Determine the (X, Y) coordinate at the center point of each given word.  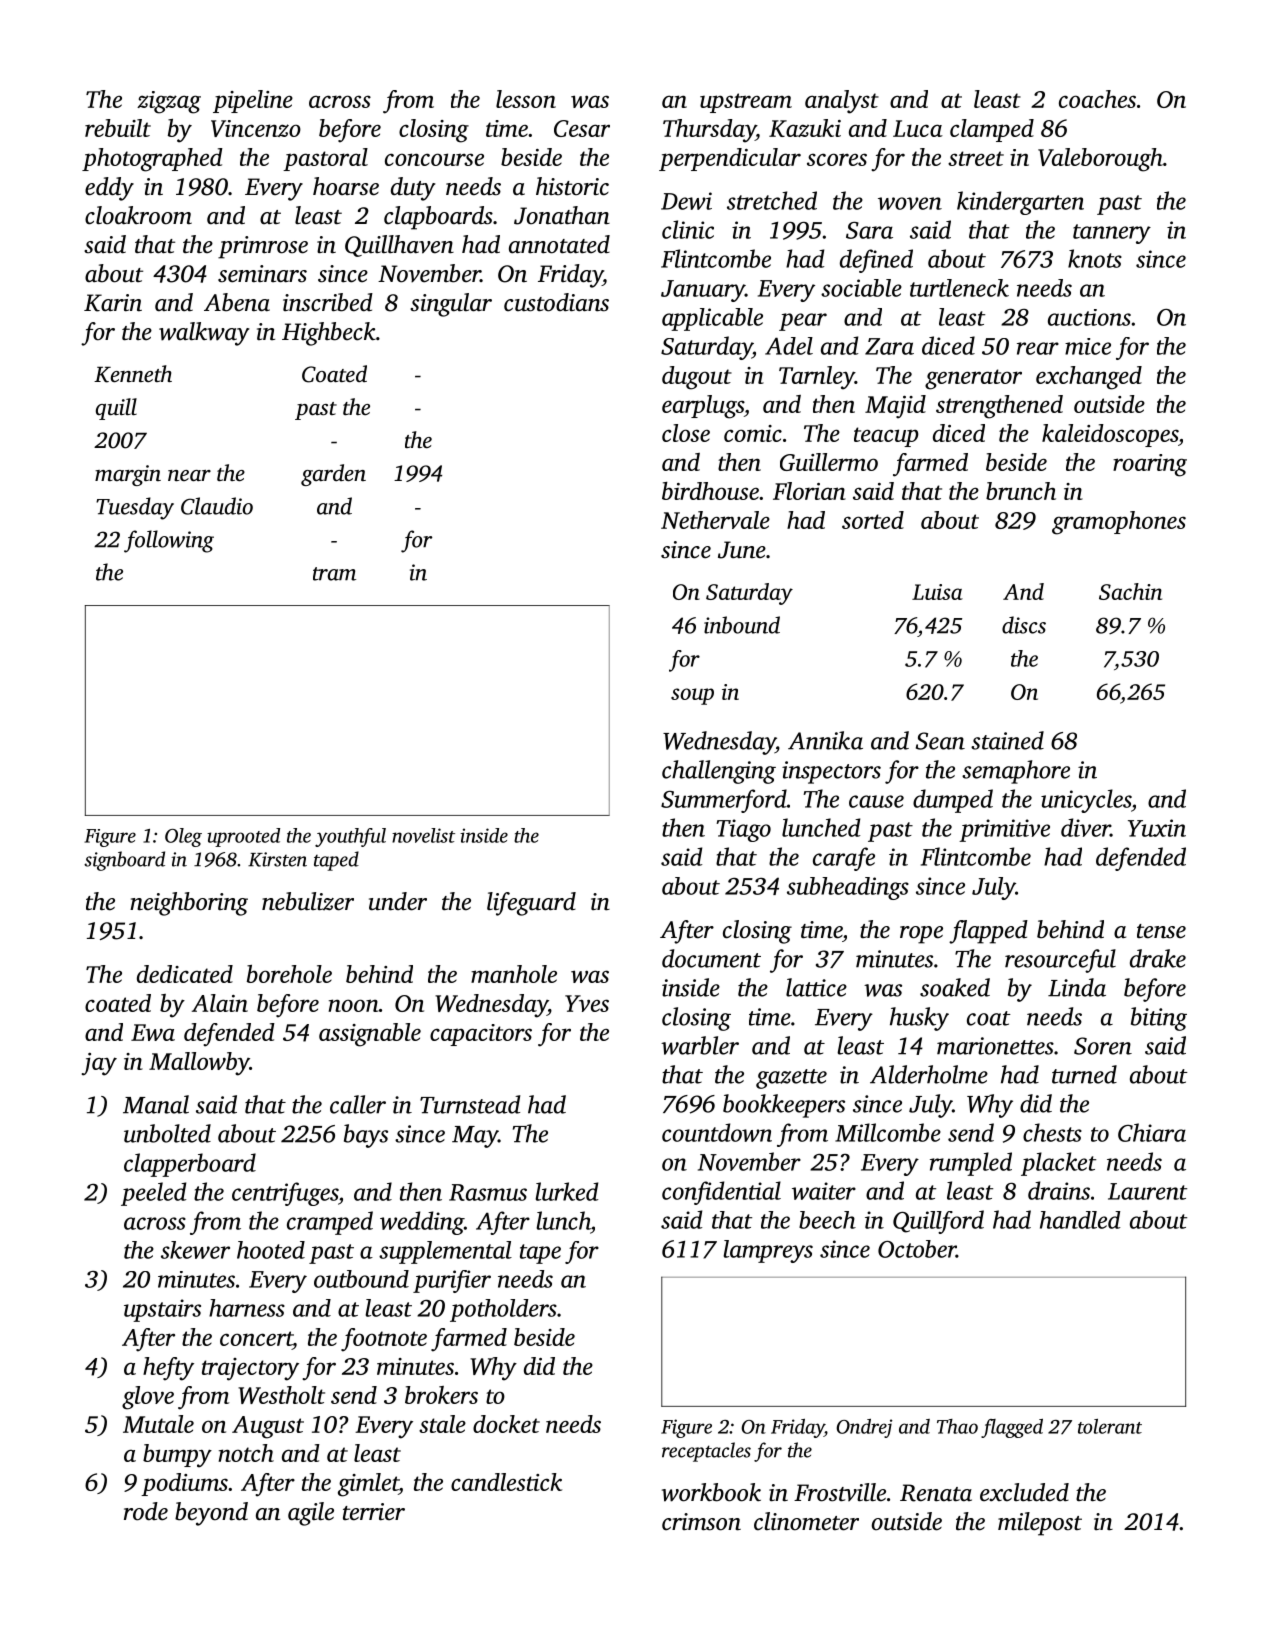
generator (973, 379)
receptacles (706, 1452)
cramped (330, 1223)
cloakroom (138, 215)
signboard (124, 861)
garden (333, 475)
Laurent (1147, 1191)
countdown (717, 1132)
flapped (988, 932)
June (742, 550)
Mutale (158, 1424)
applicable (712, 319)
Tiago (743, 830)
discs (1024, 625)
